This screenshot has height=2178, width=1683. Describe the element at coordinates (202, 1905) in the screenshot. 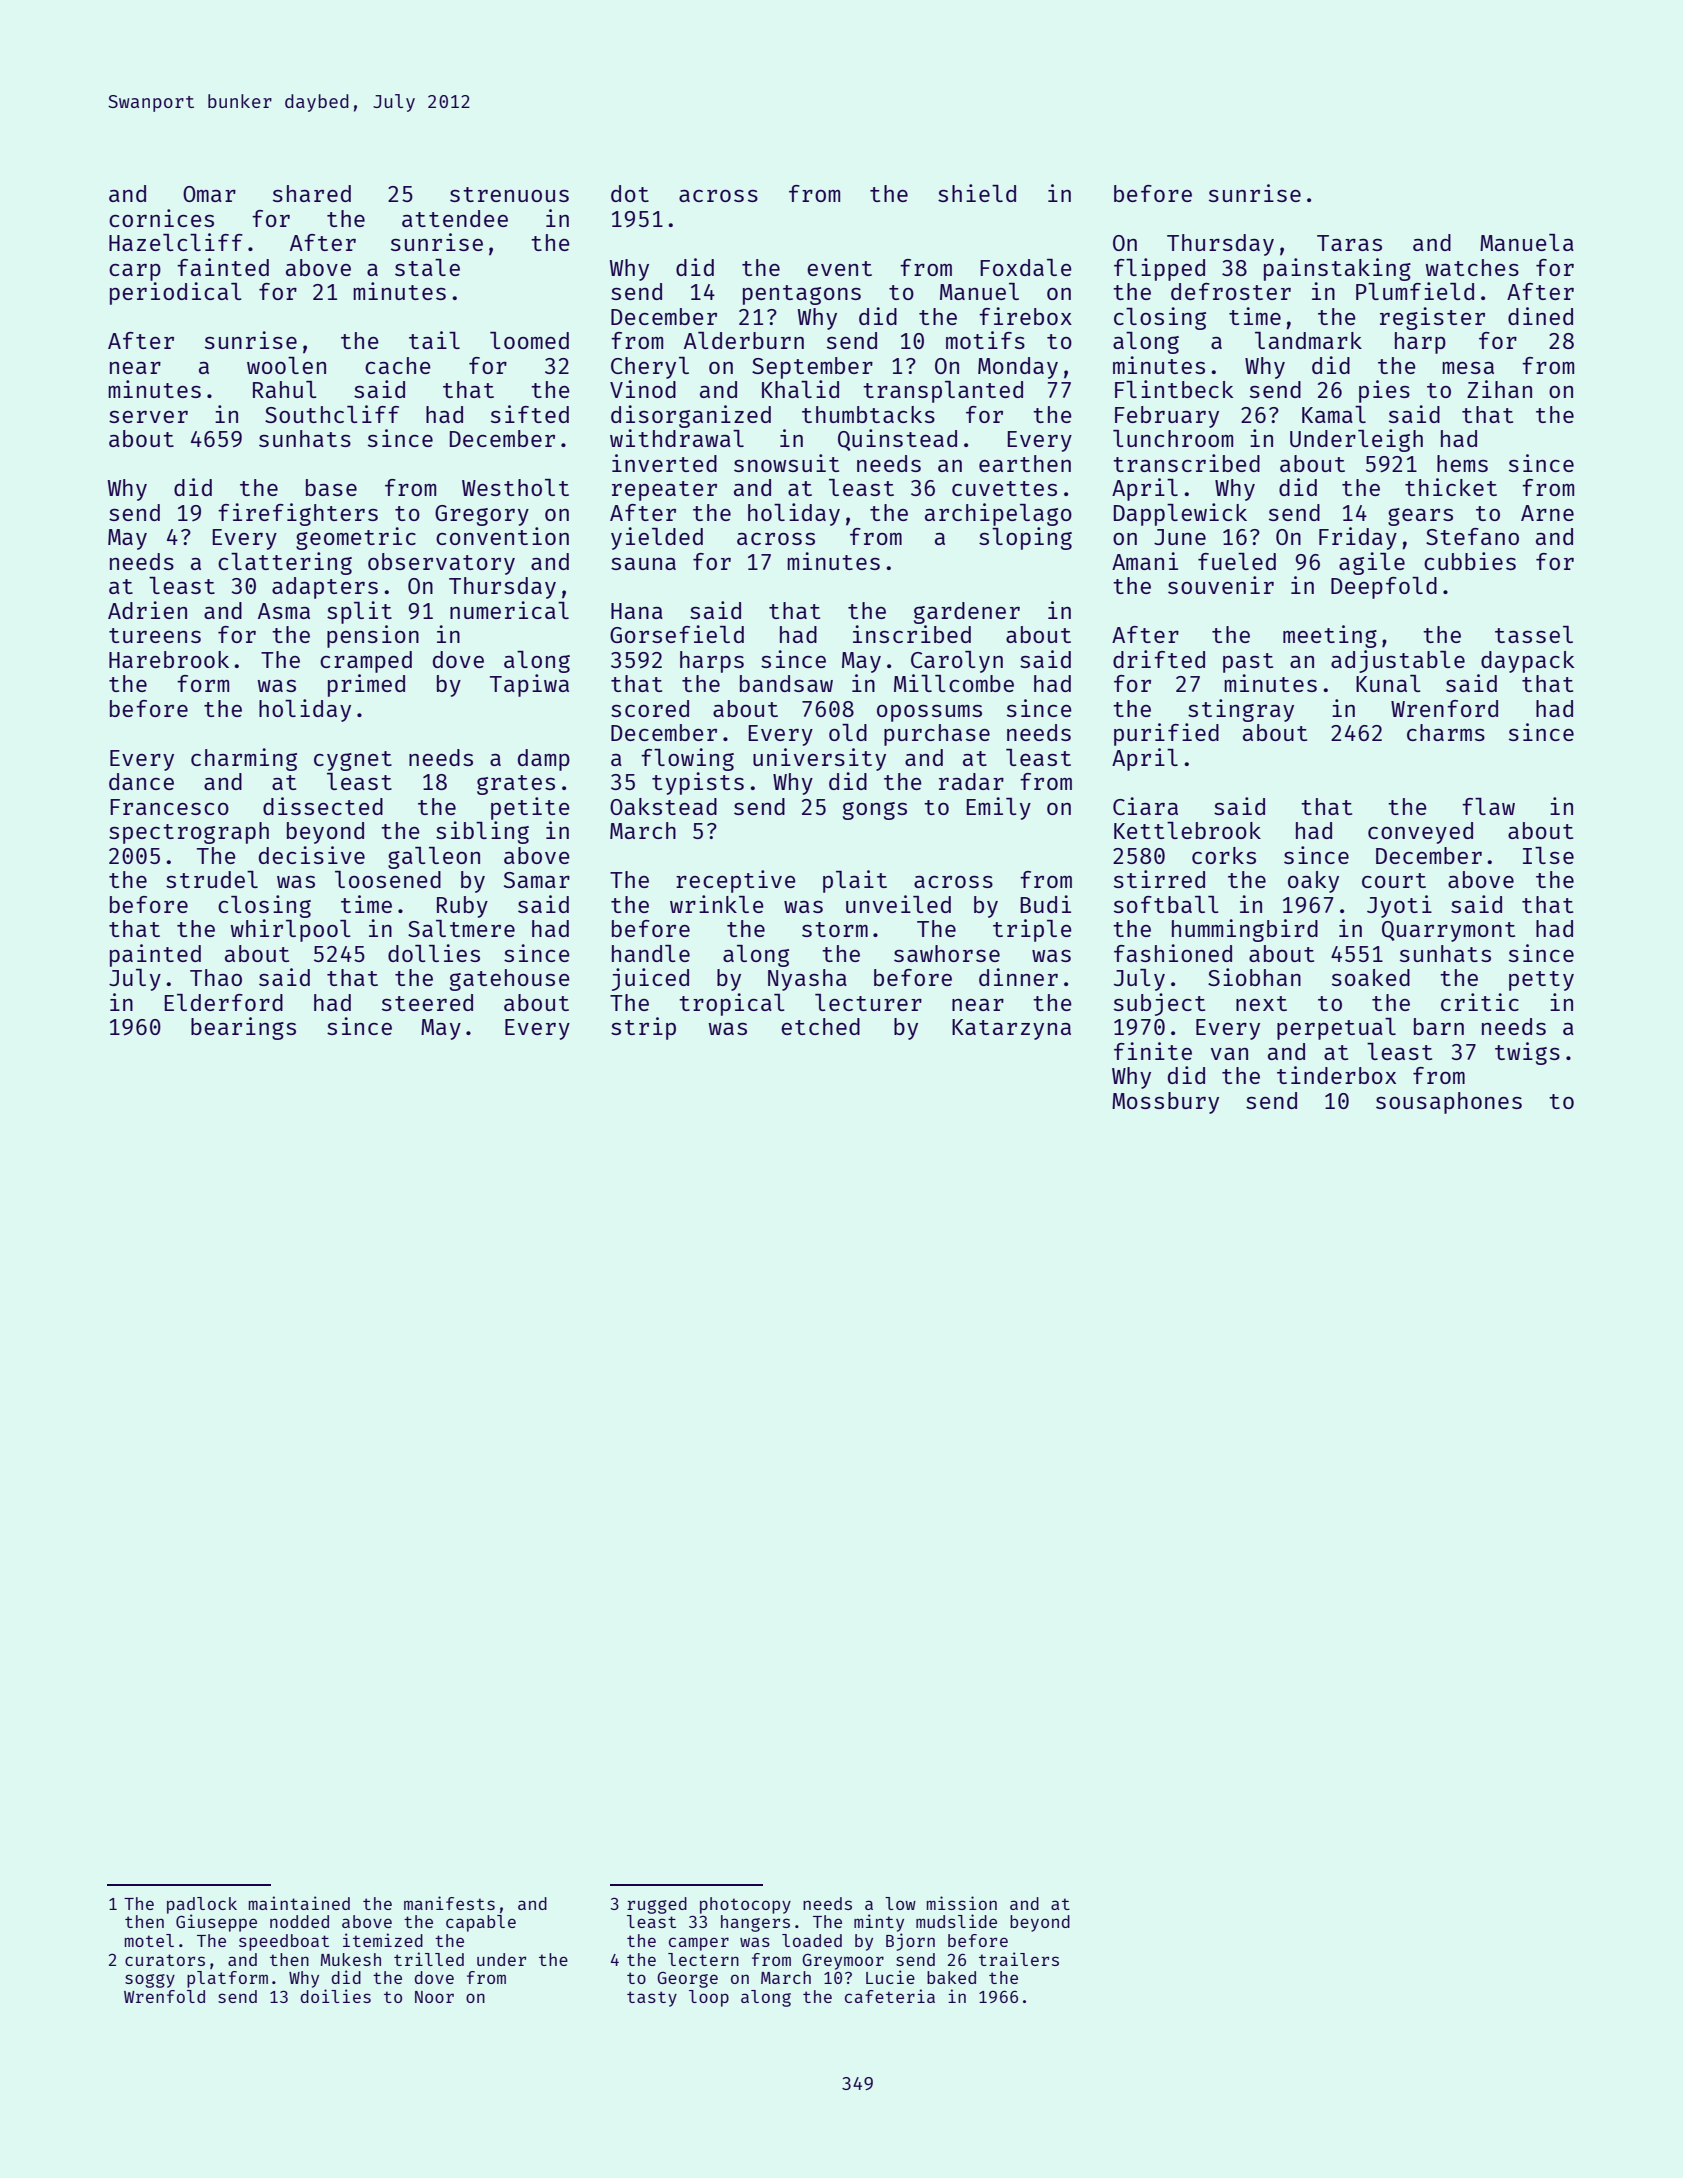

I see `padlock` at that location.
